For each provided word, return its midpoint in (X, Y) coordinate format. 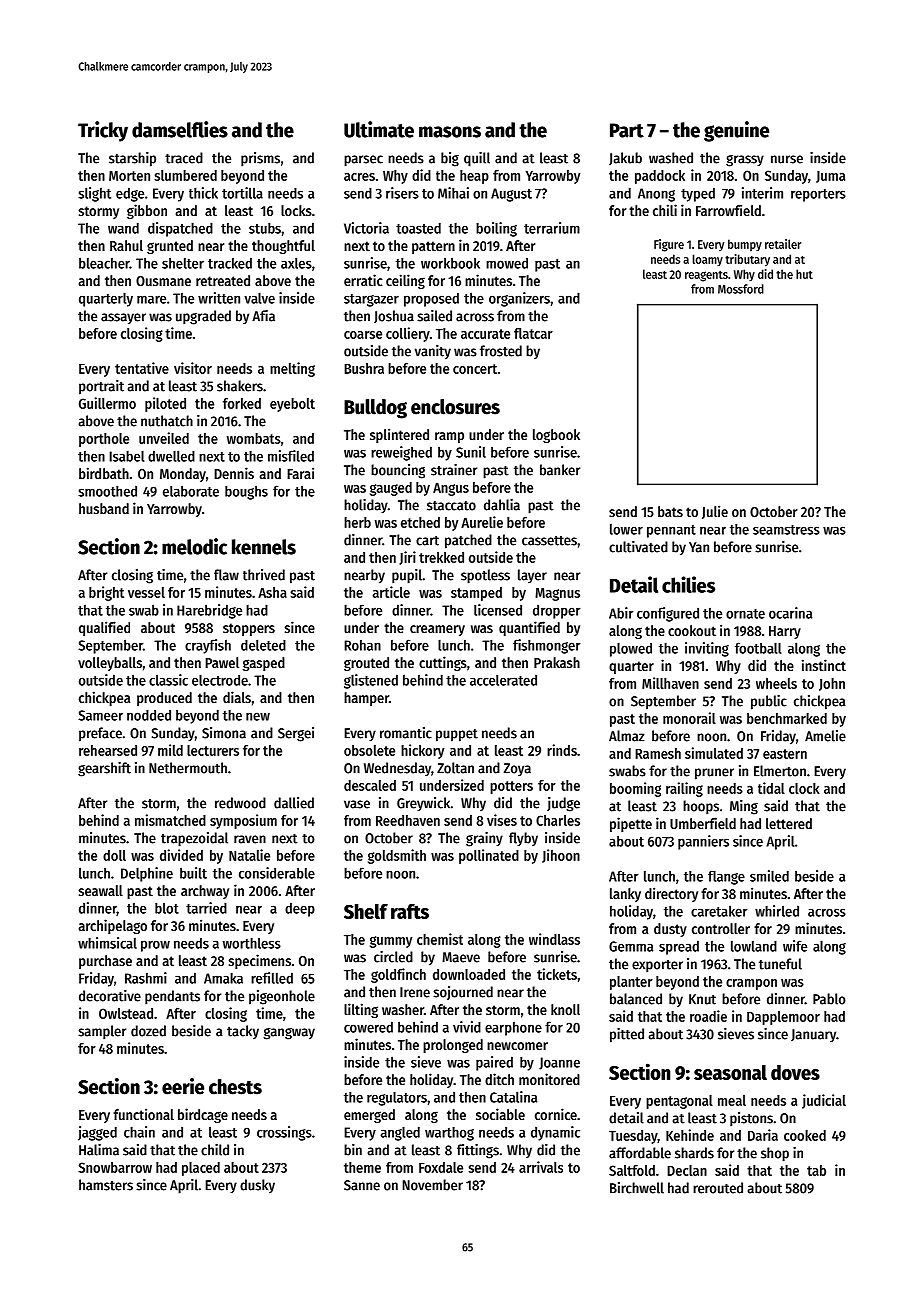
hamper (366, 699)
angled (400, 1133)
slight (94, 194)
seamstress (786, 530)
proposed (431, 300)
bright (106, 593)
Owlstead (126, 1013)
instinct (824, 665)
